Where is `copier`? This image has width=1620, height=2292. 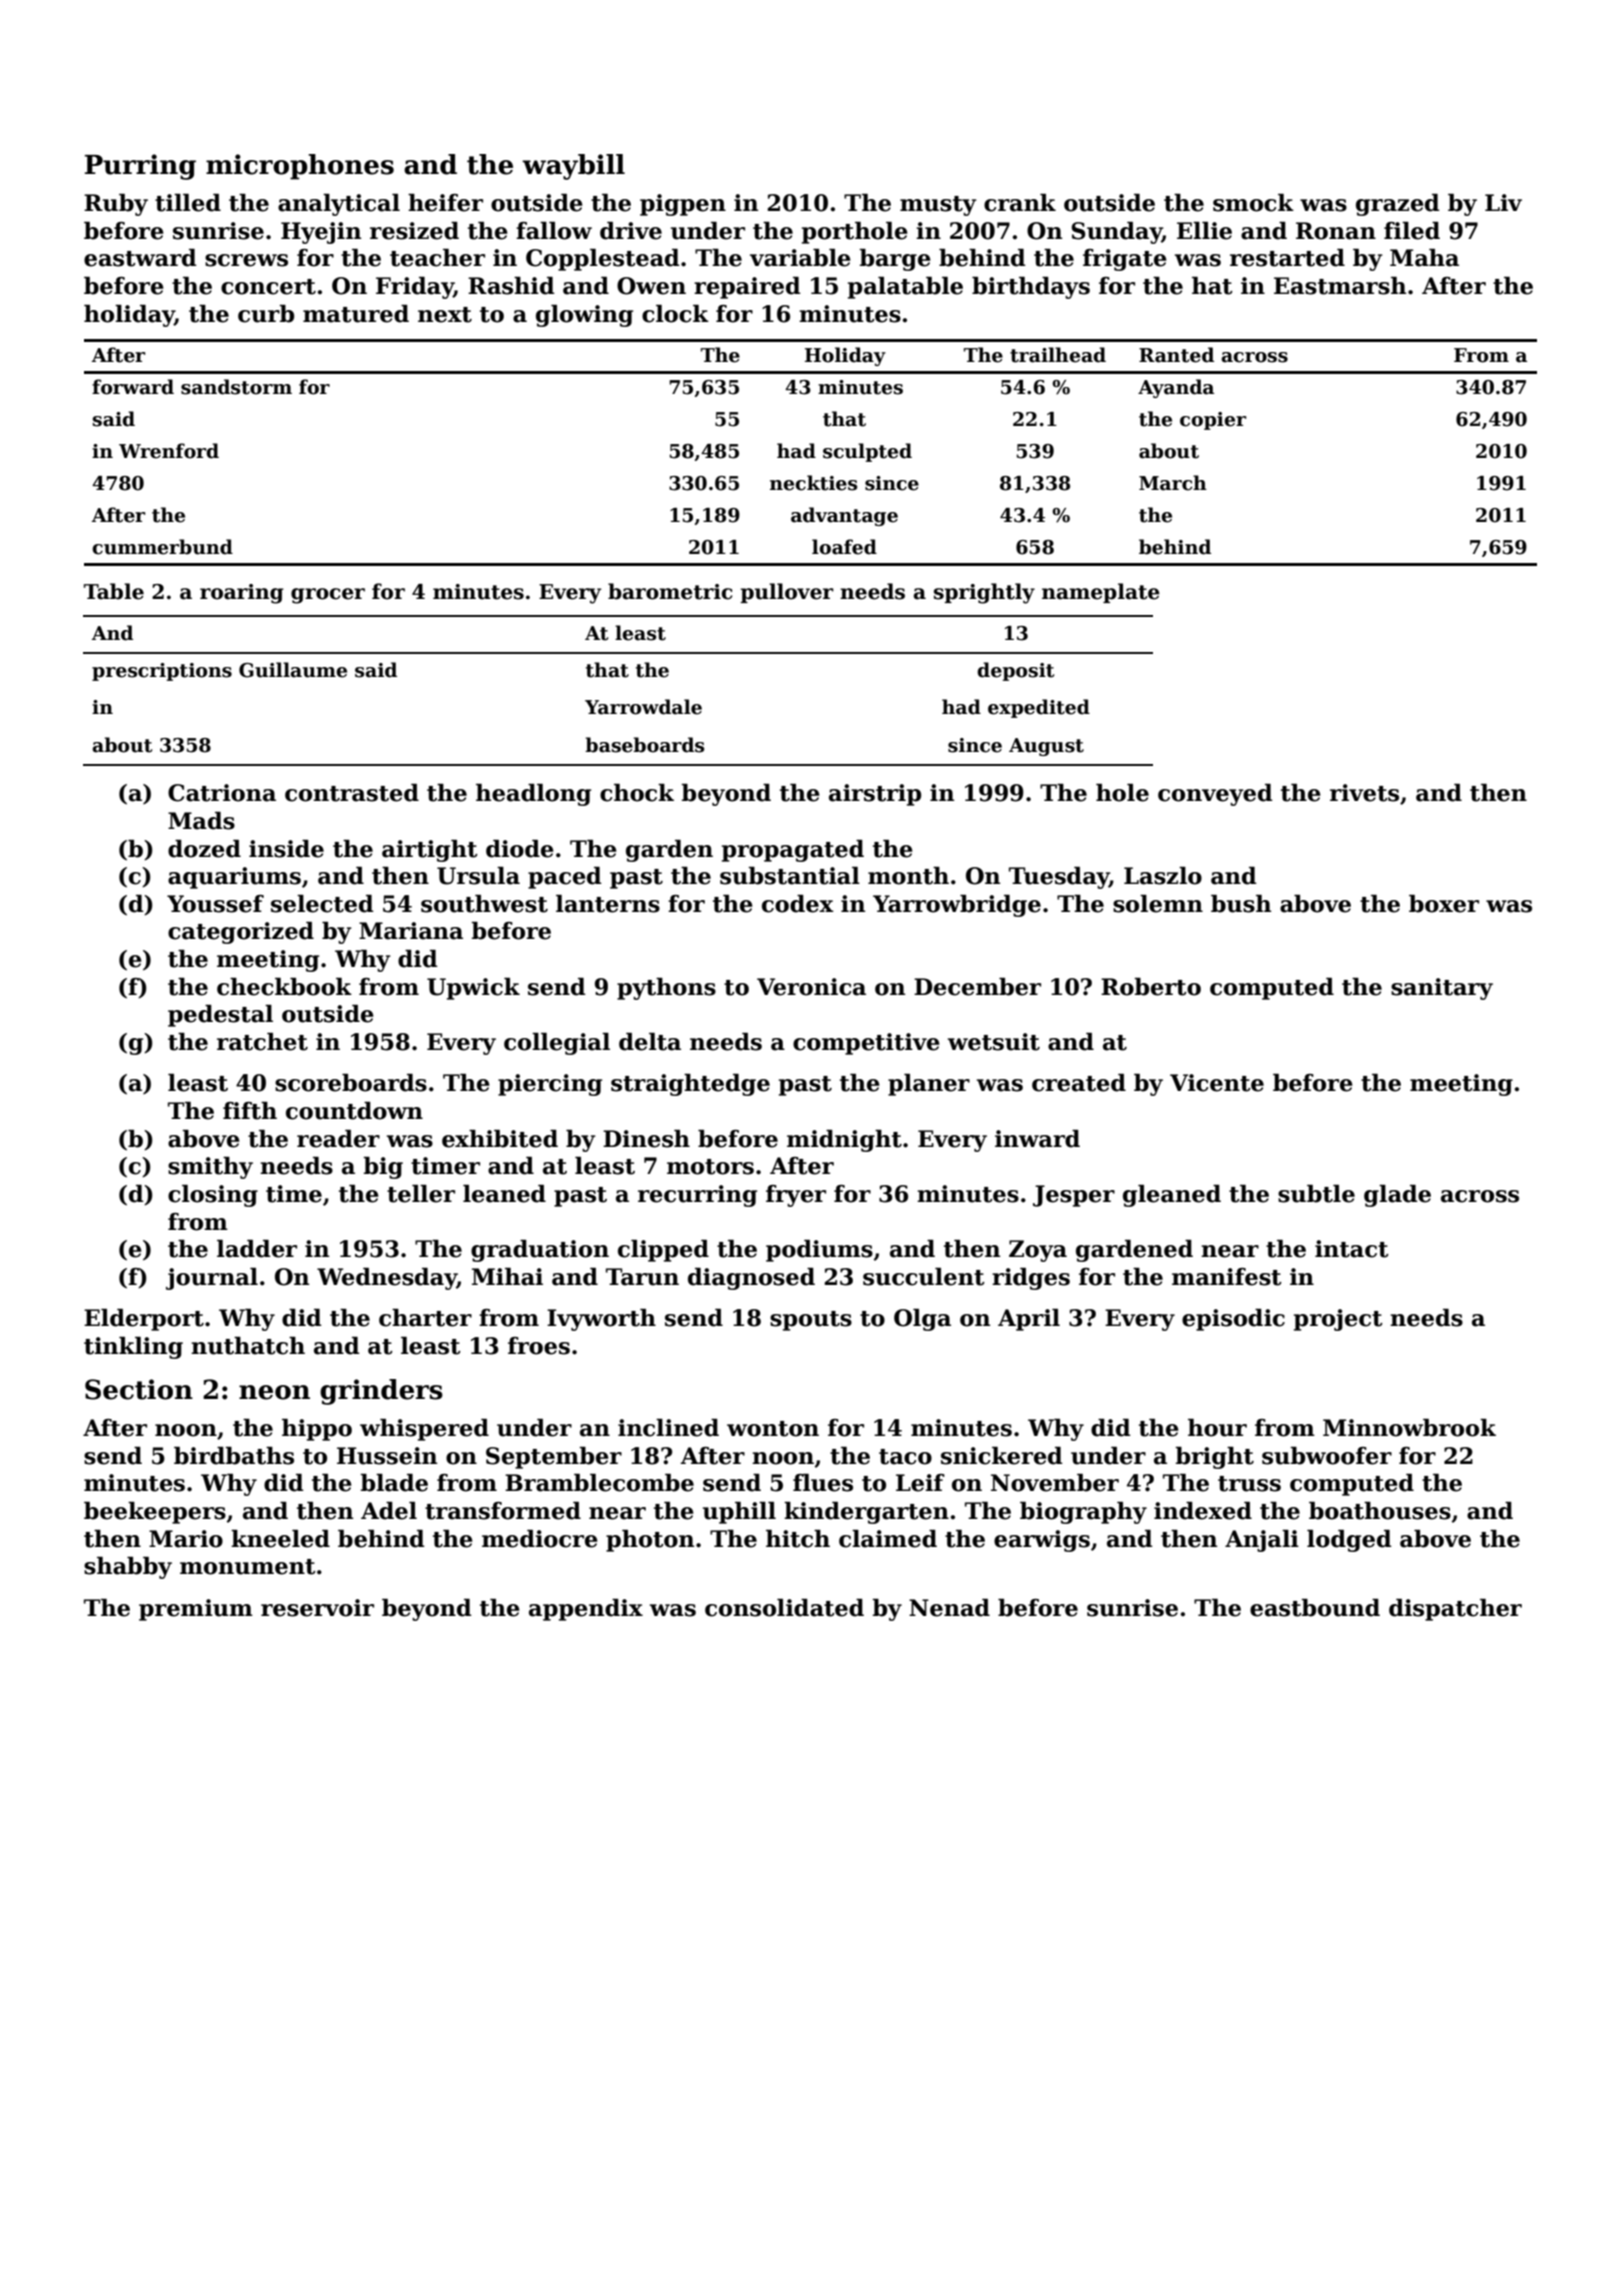 copier is located at coordinates (1213, 421).
